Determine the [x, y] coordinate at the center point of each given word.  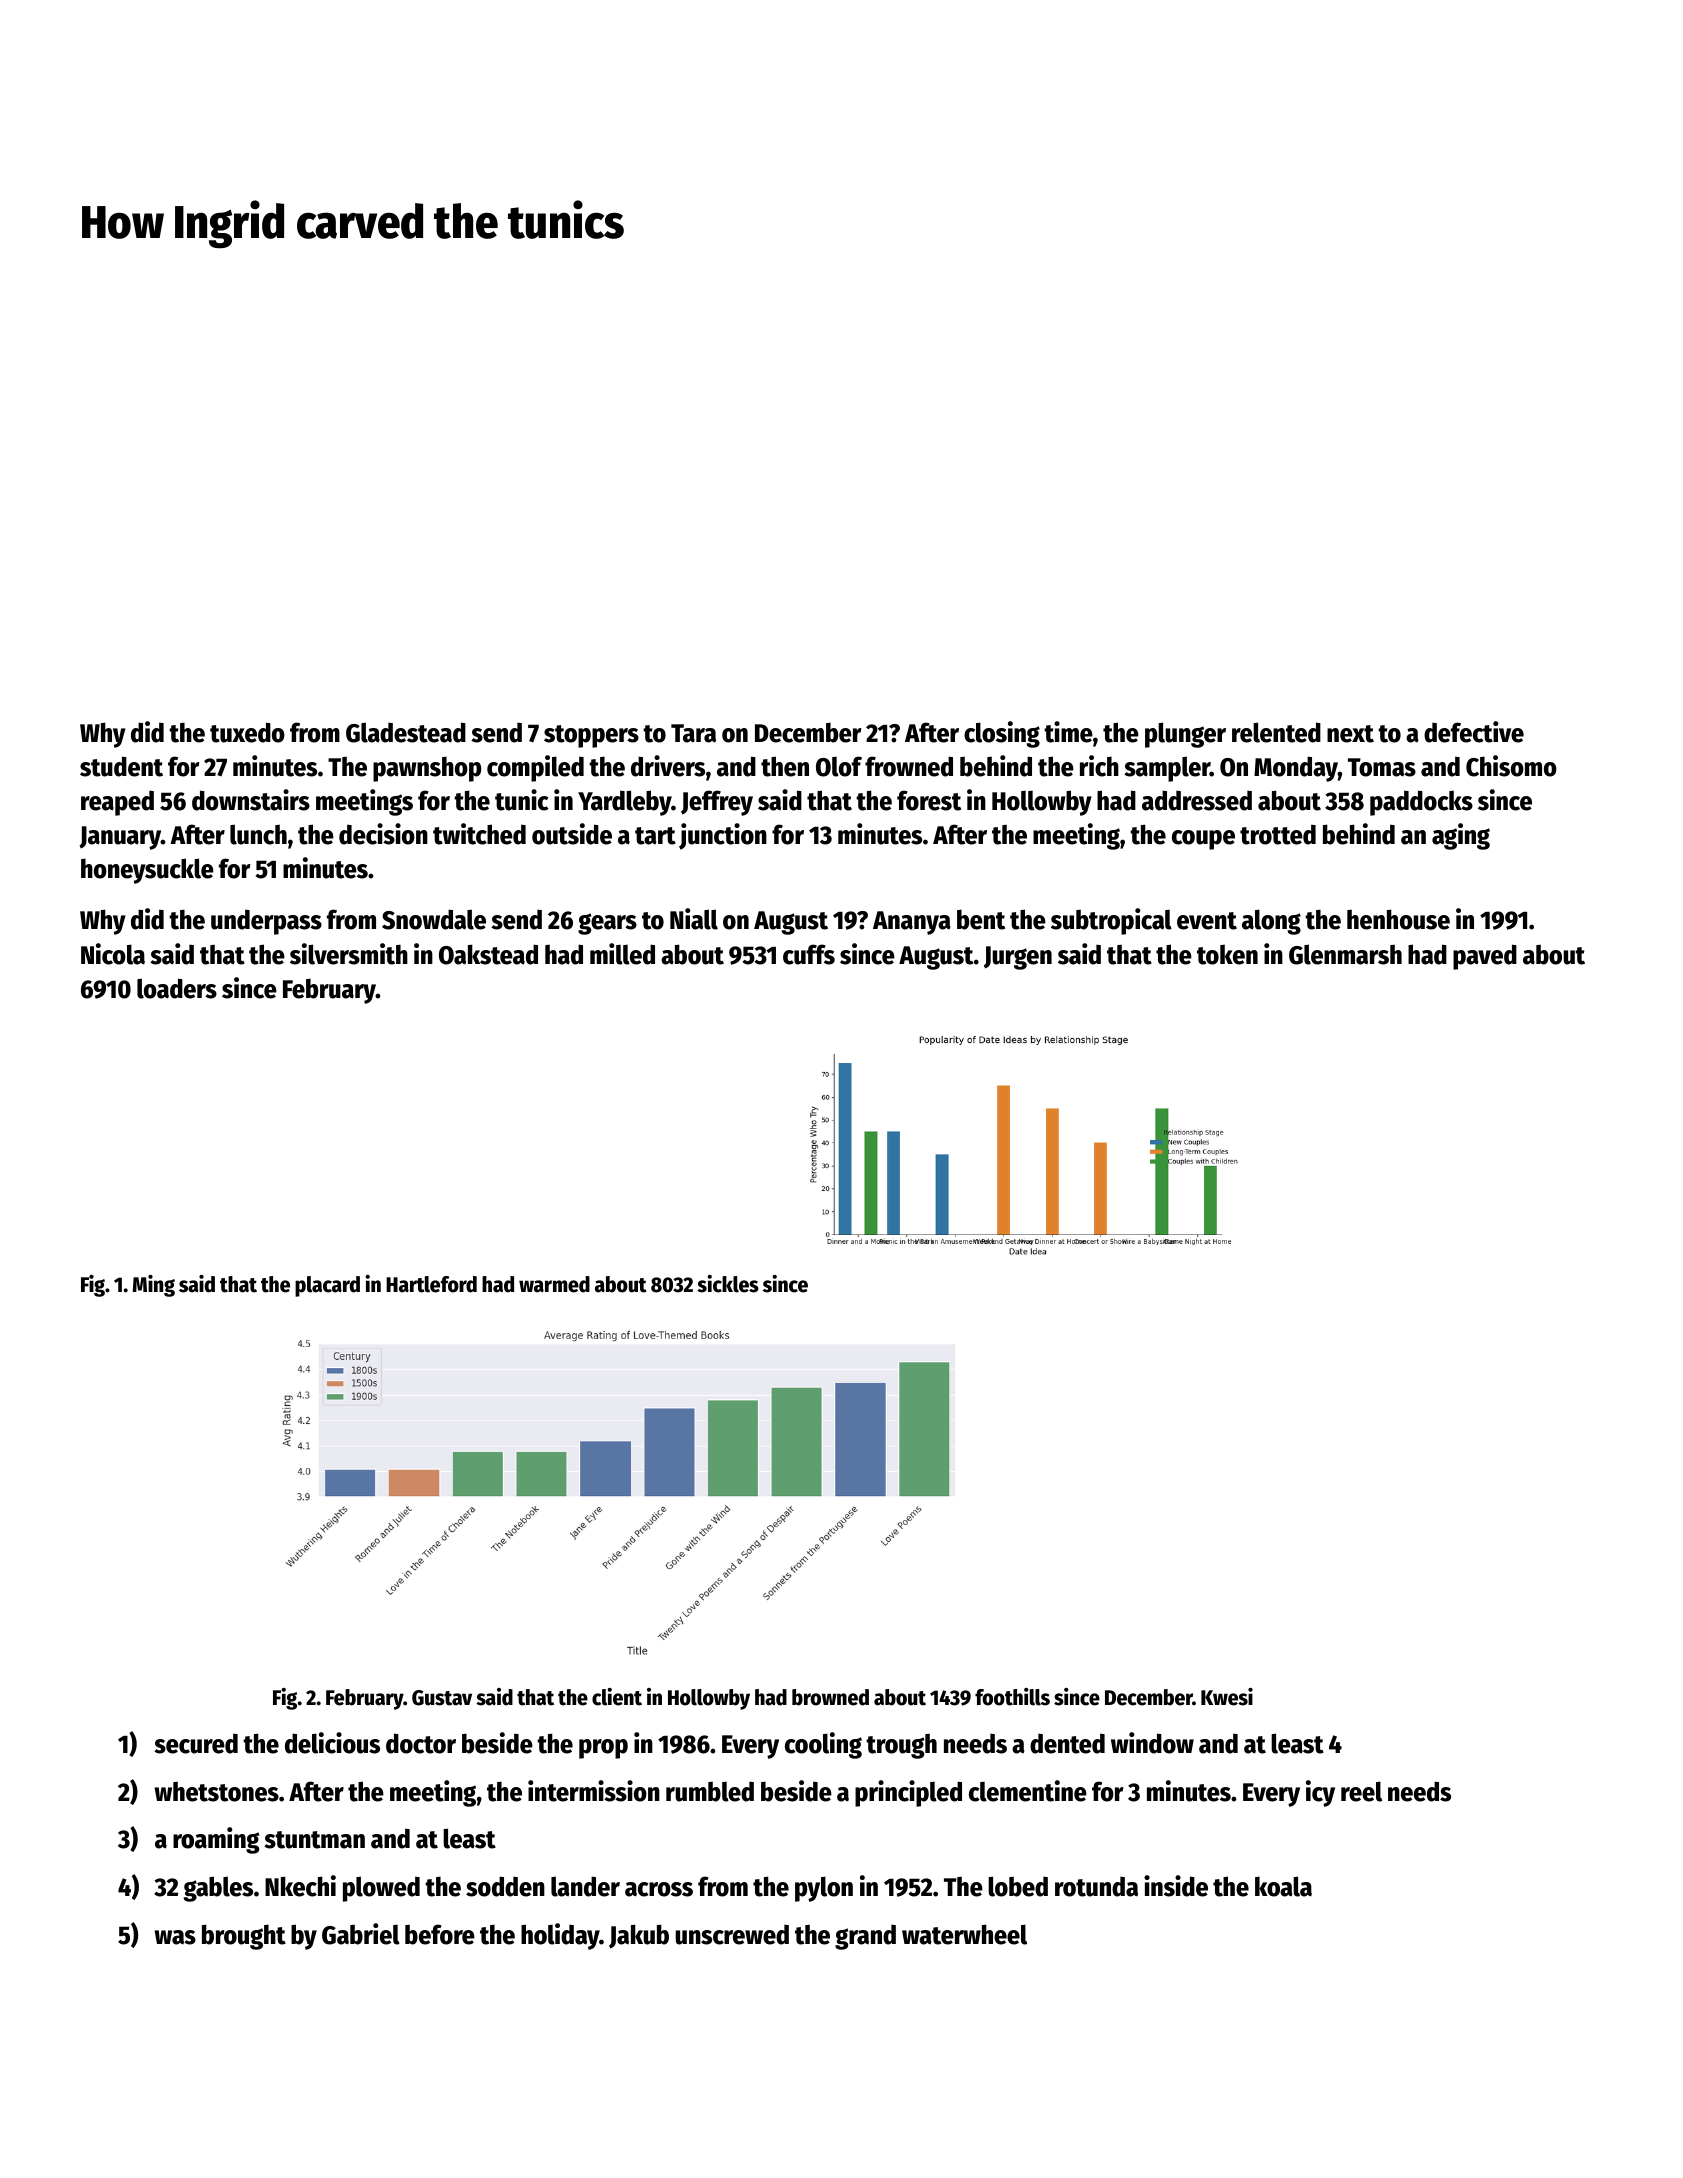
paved [1485, 957]
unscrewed [732, 1935]
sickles [728, 1284]
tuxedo [247, 732]
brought [244, 1937]
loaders [177, 988]
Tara [693, 733]
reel [1361, 1791]
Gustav [442, 1698]
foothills [1012, 1697]
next [1350, 734]
